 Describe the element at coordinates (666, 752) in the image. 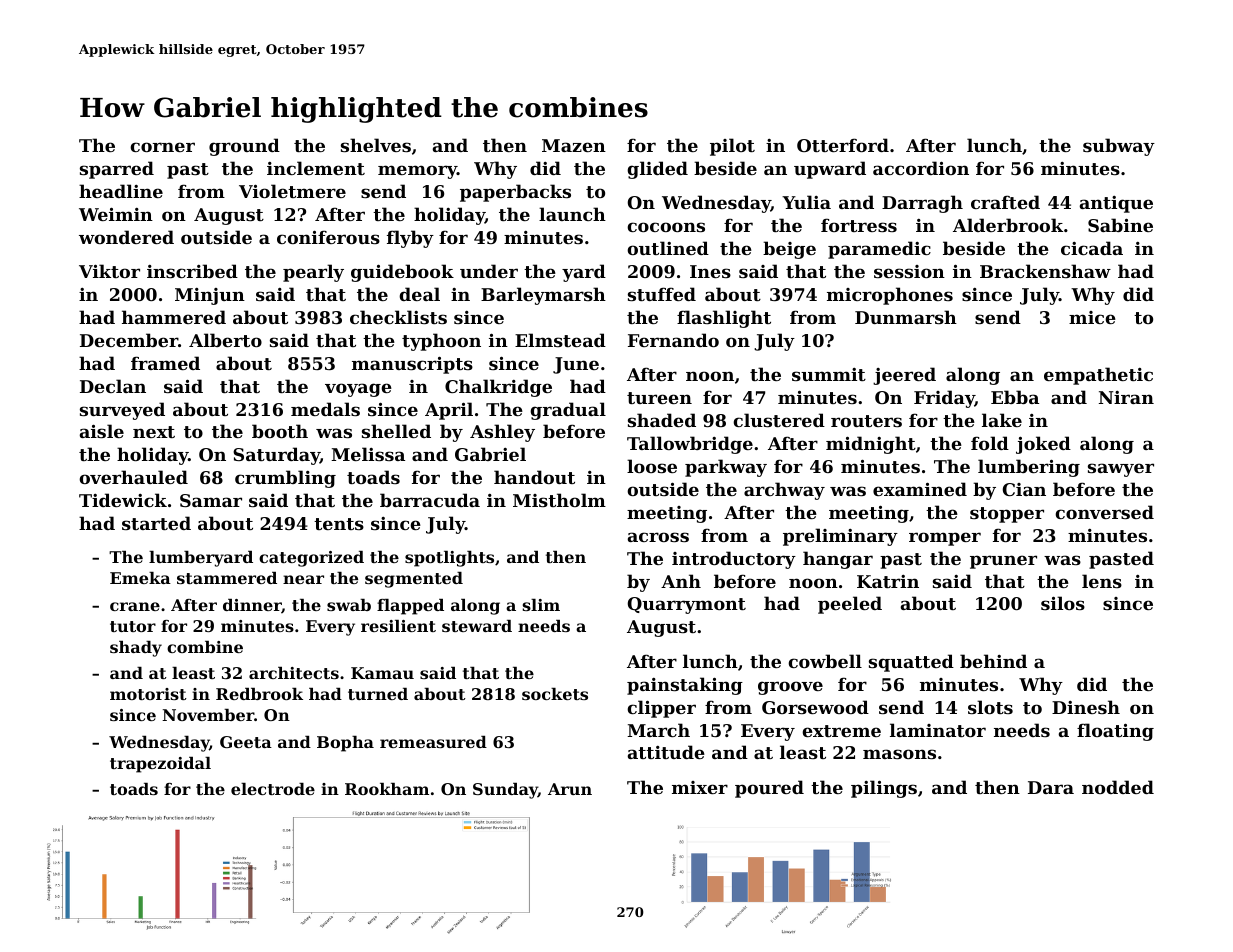

I see `attitude` at that location.
